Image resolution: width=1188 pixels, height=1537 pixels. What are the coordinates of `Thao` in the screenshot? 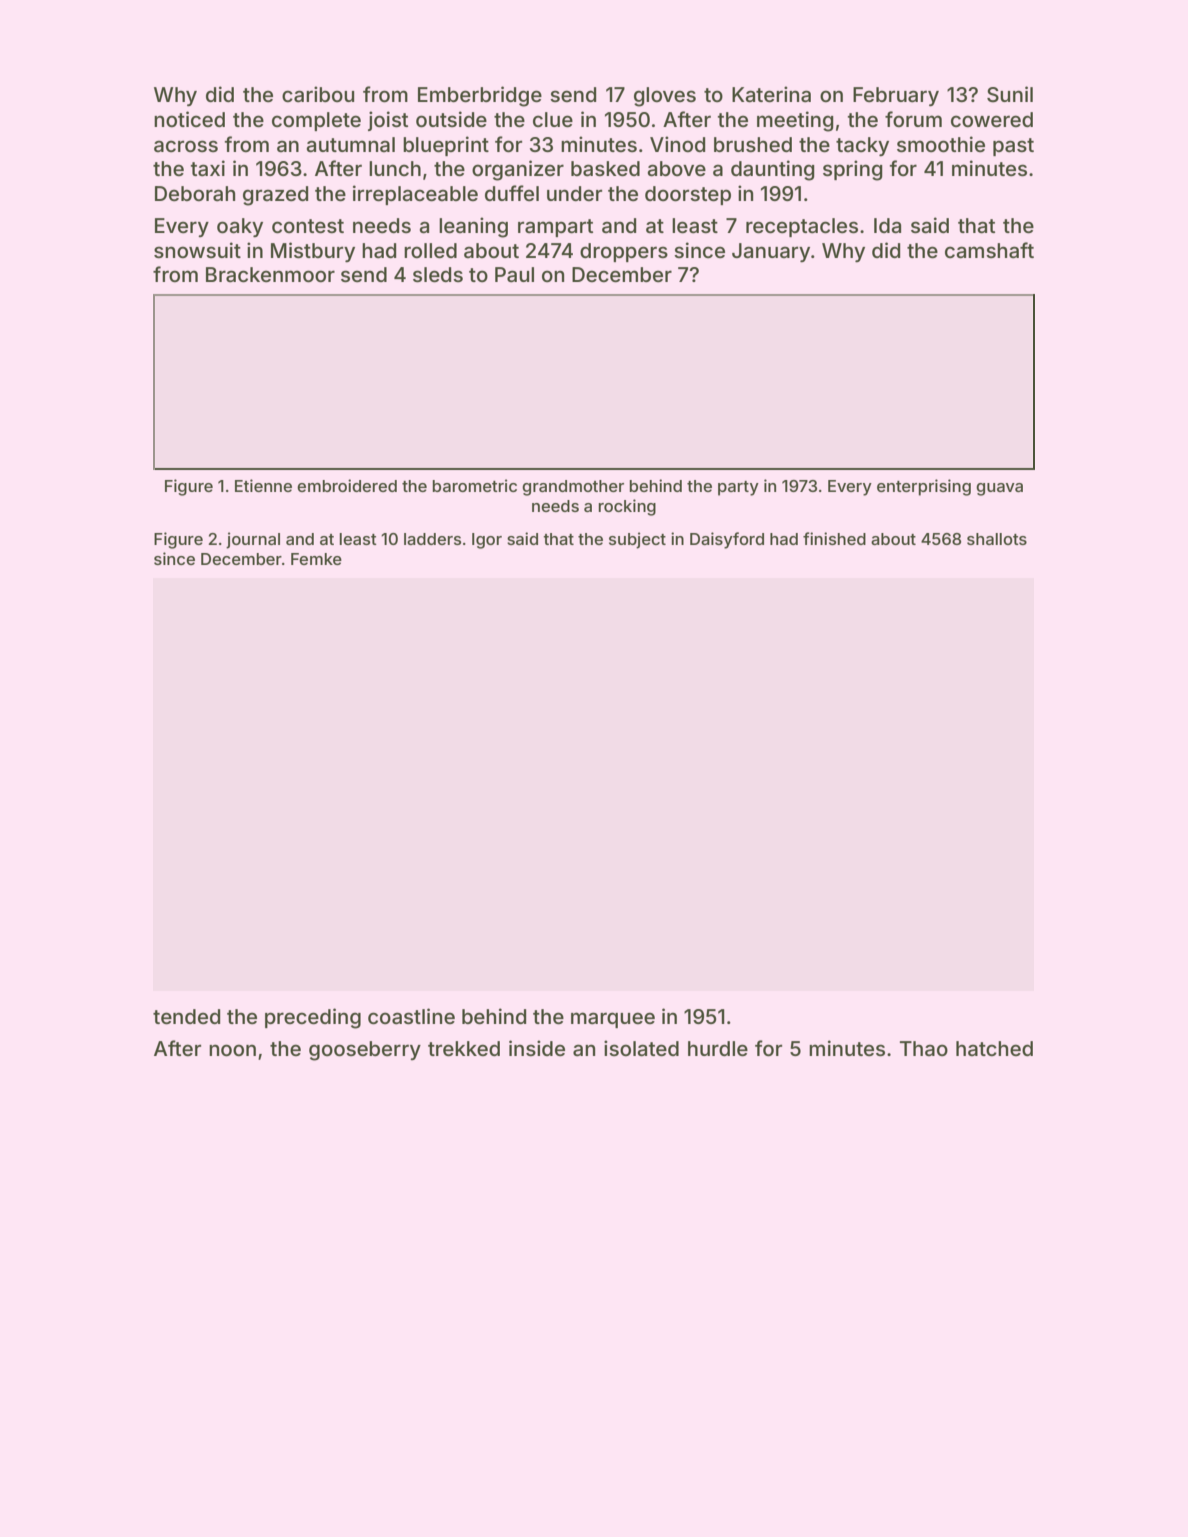 It's located at (924, 1048).
